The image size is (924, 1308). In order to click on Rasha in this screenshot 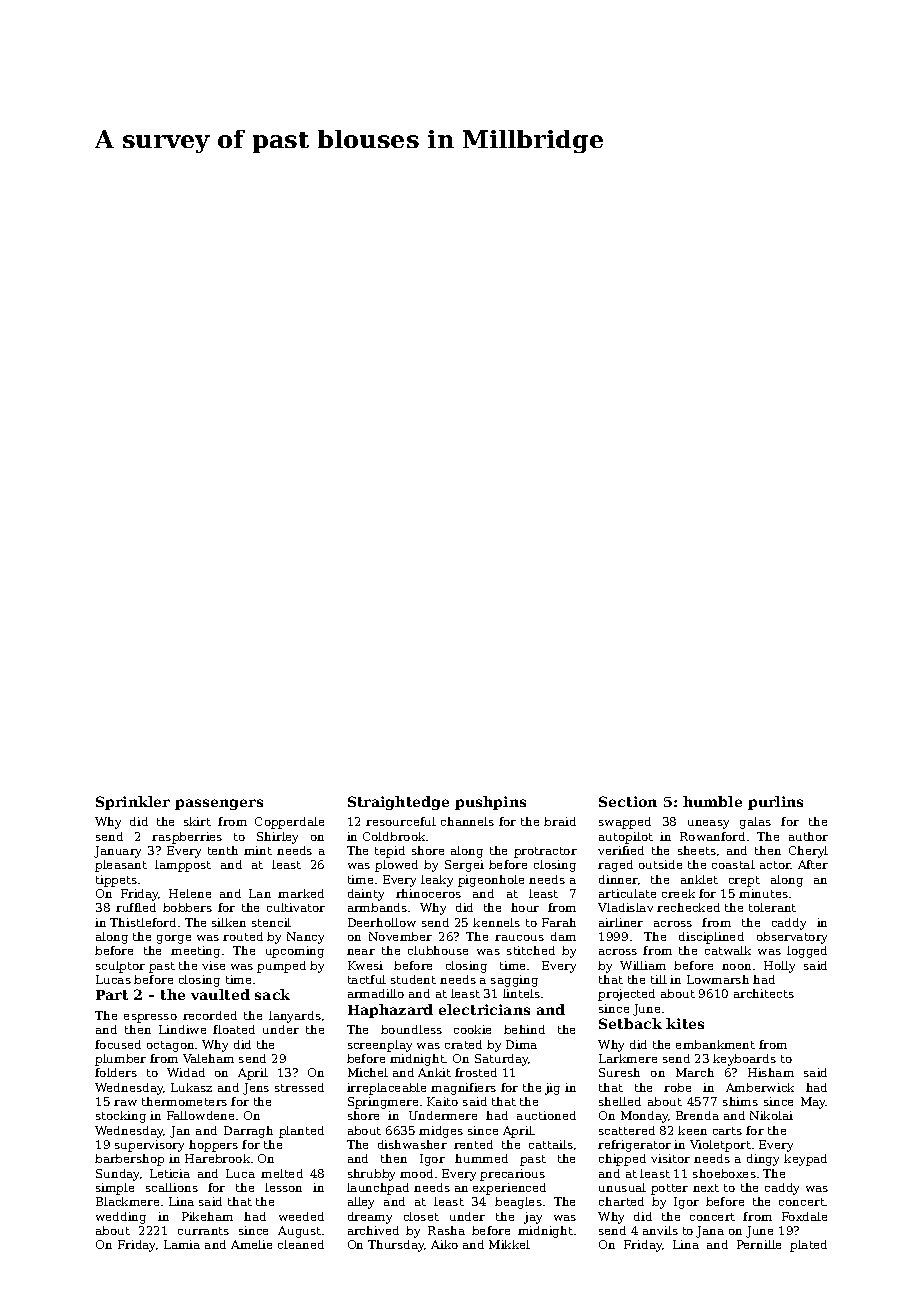, I will do `click(446, 1230)`.
